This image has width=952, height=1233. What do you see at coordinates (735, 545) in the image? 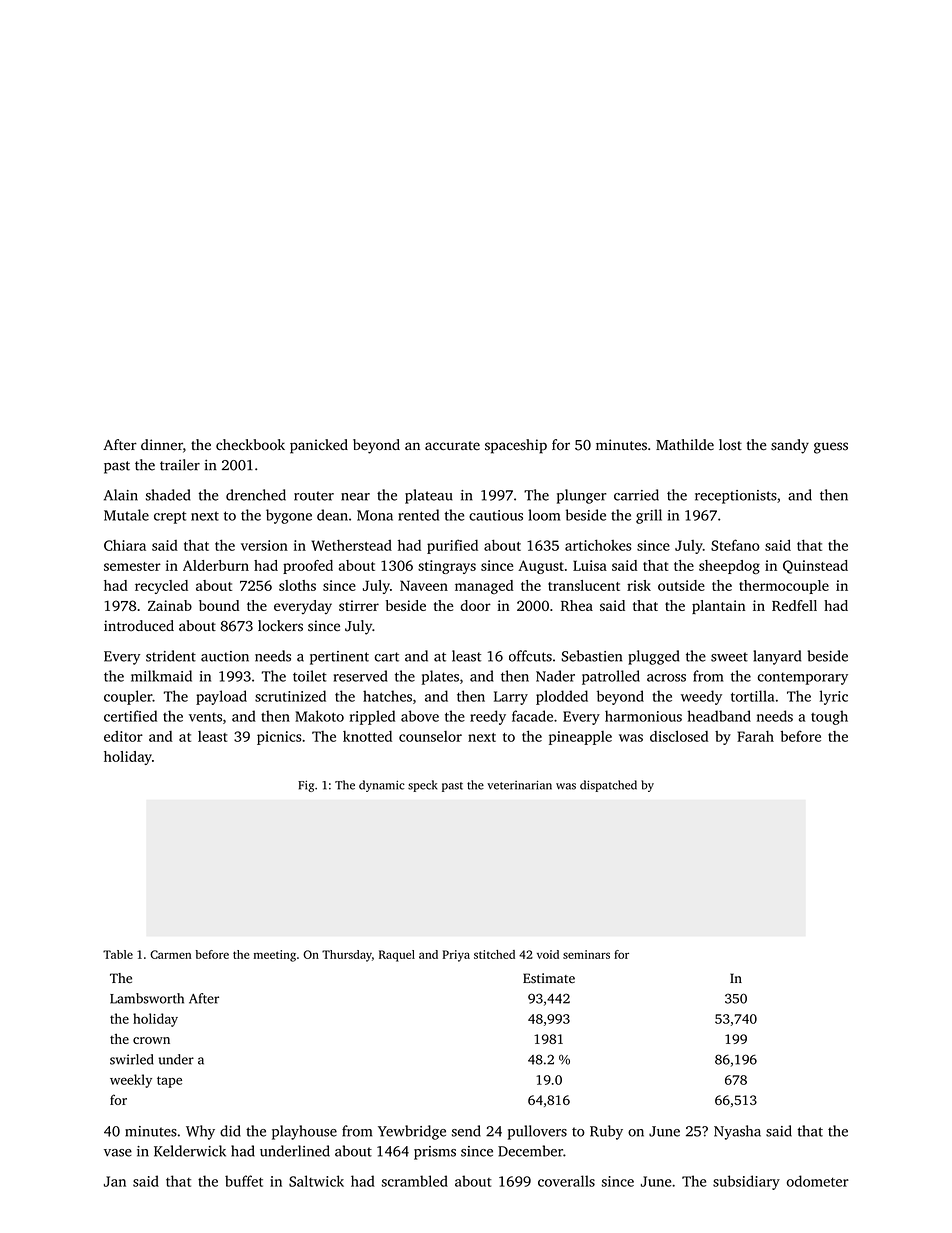
I see `Stefano` at bounding box center [735, 545].
